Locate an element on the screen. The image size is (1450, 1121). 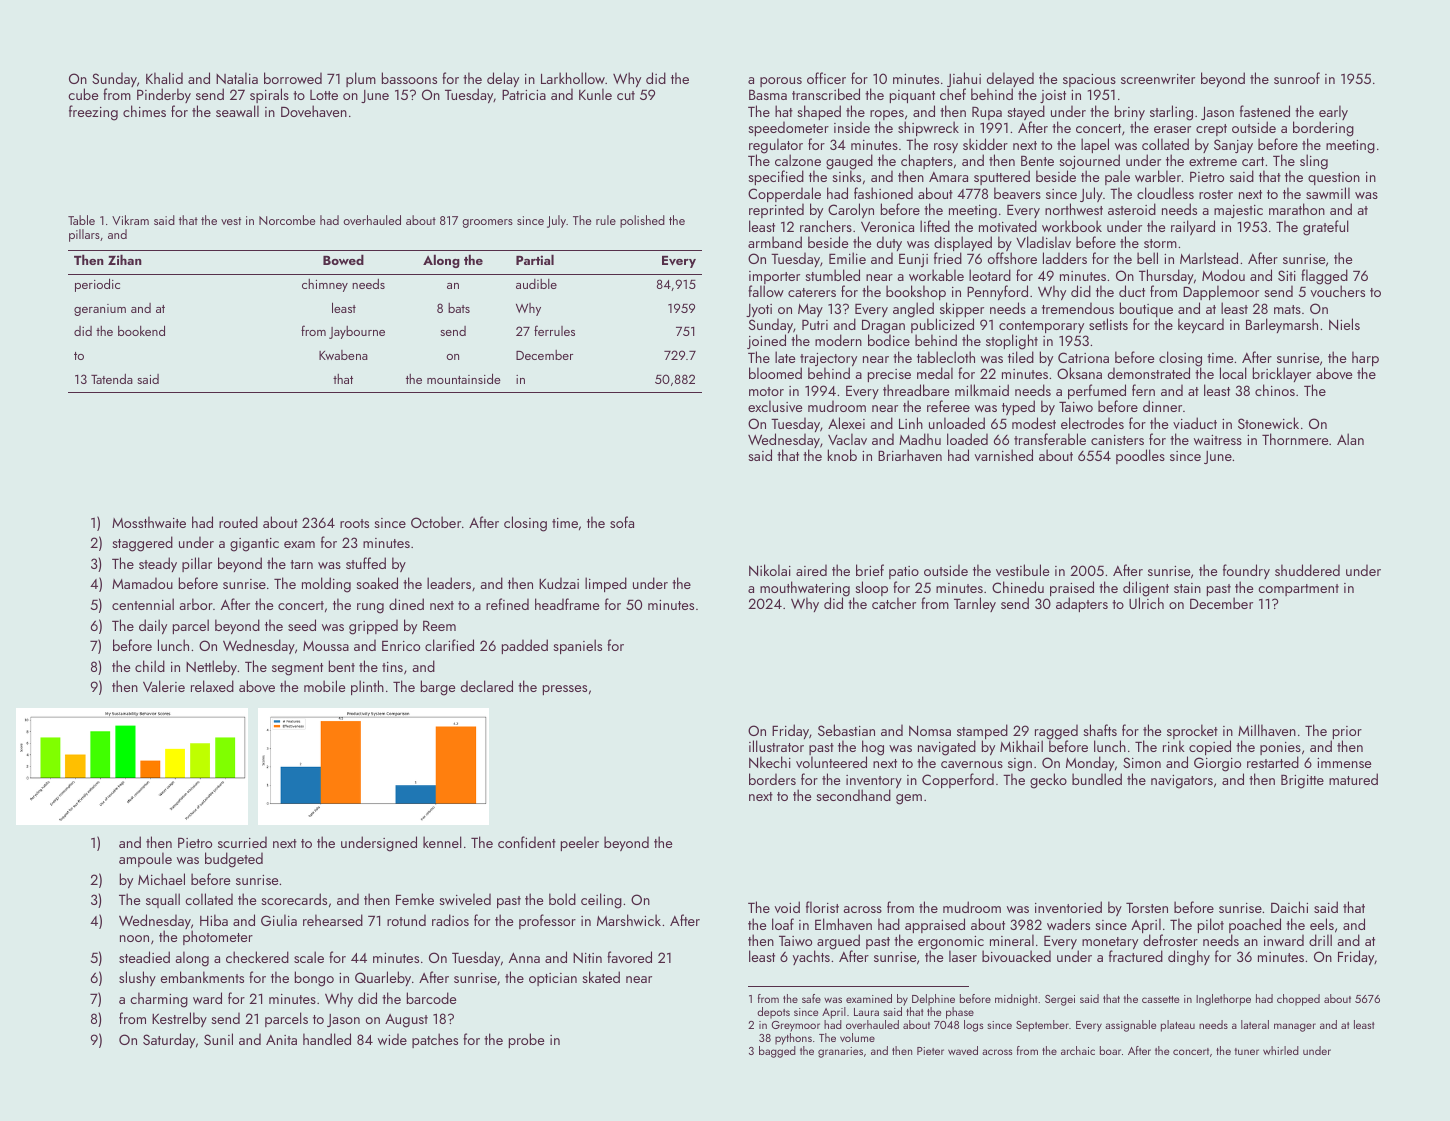
budgeted is located at coordinates (234, 860).
